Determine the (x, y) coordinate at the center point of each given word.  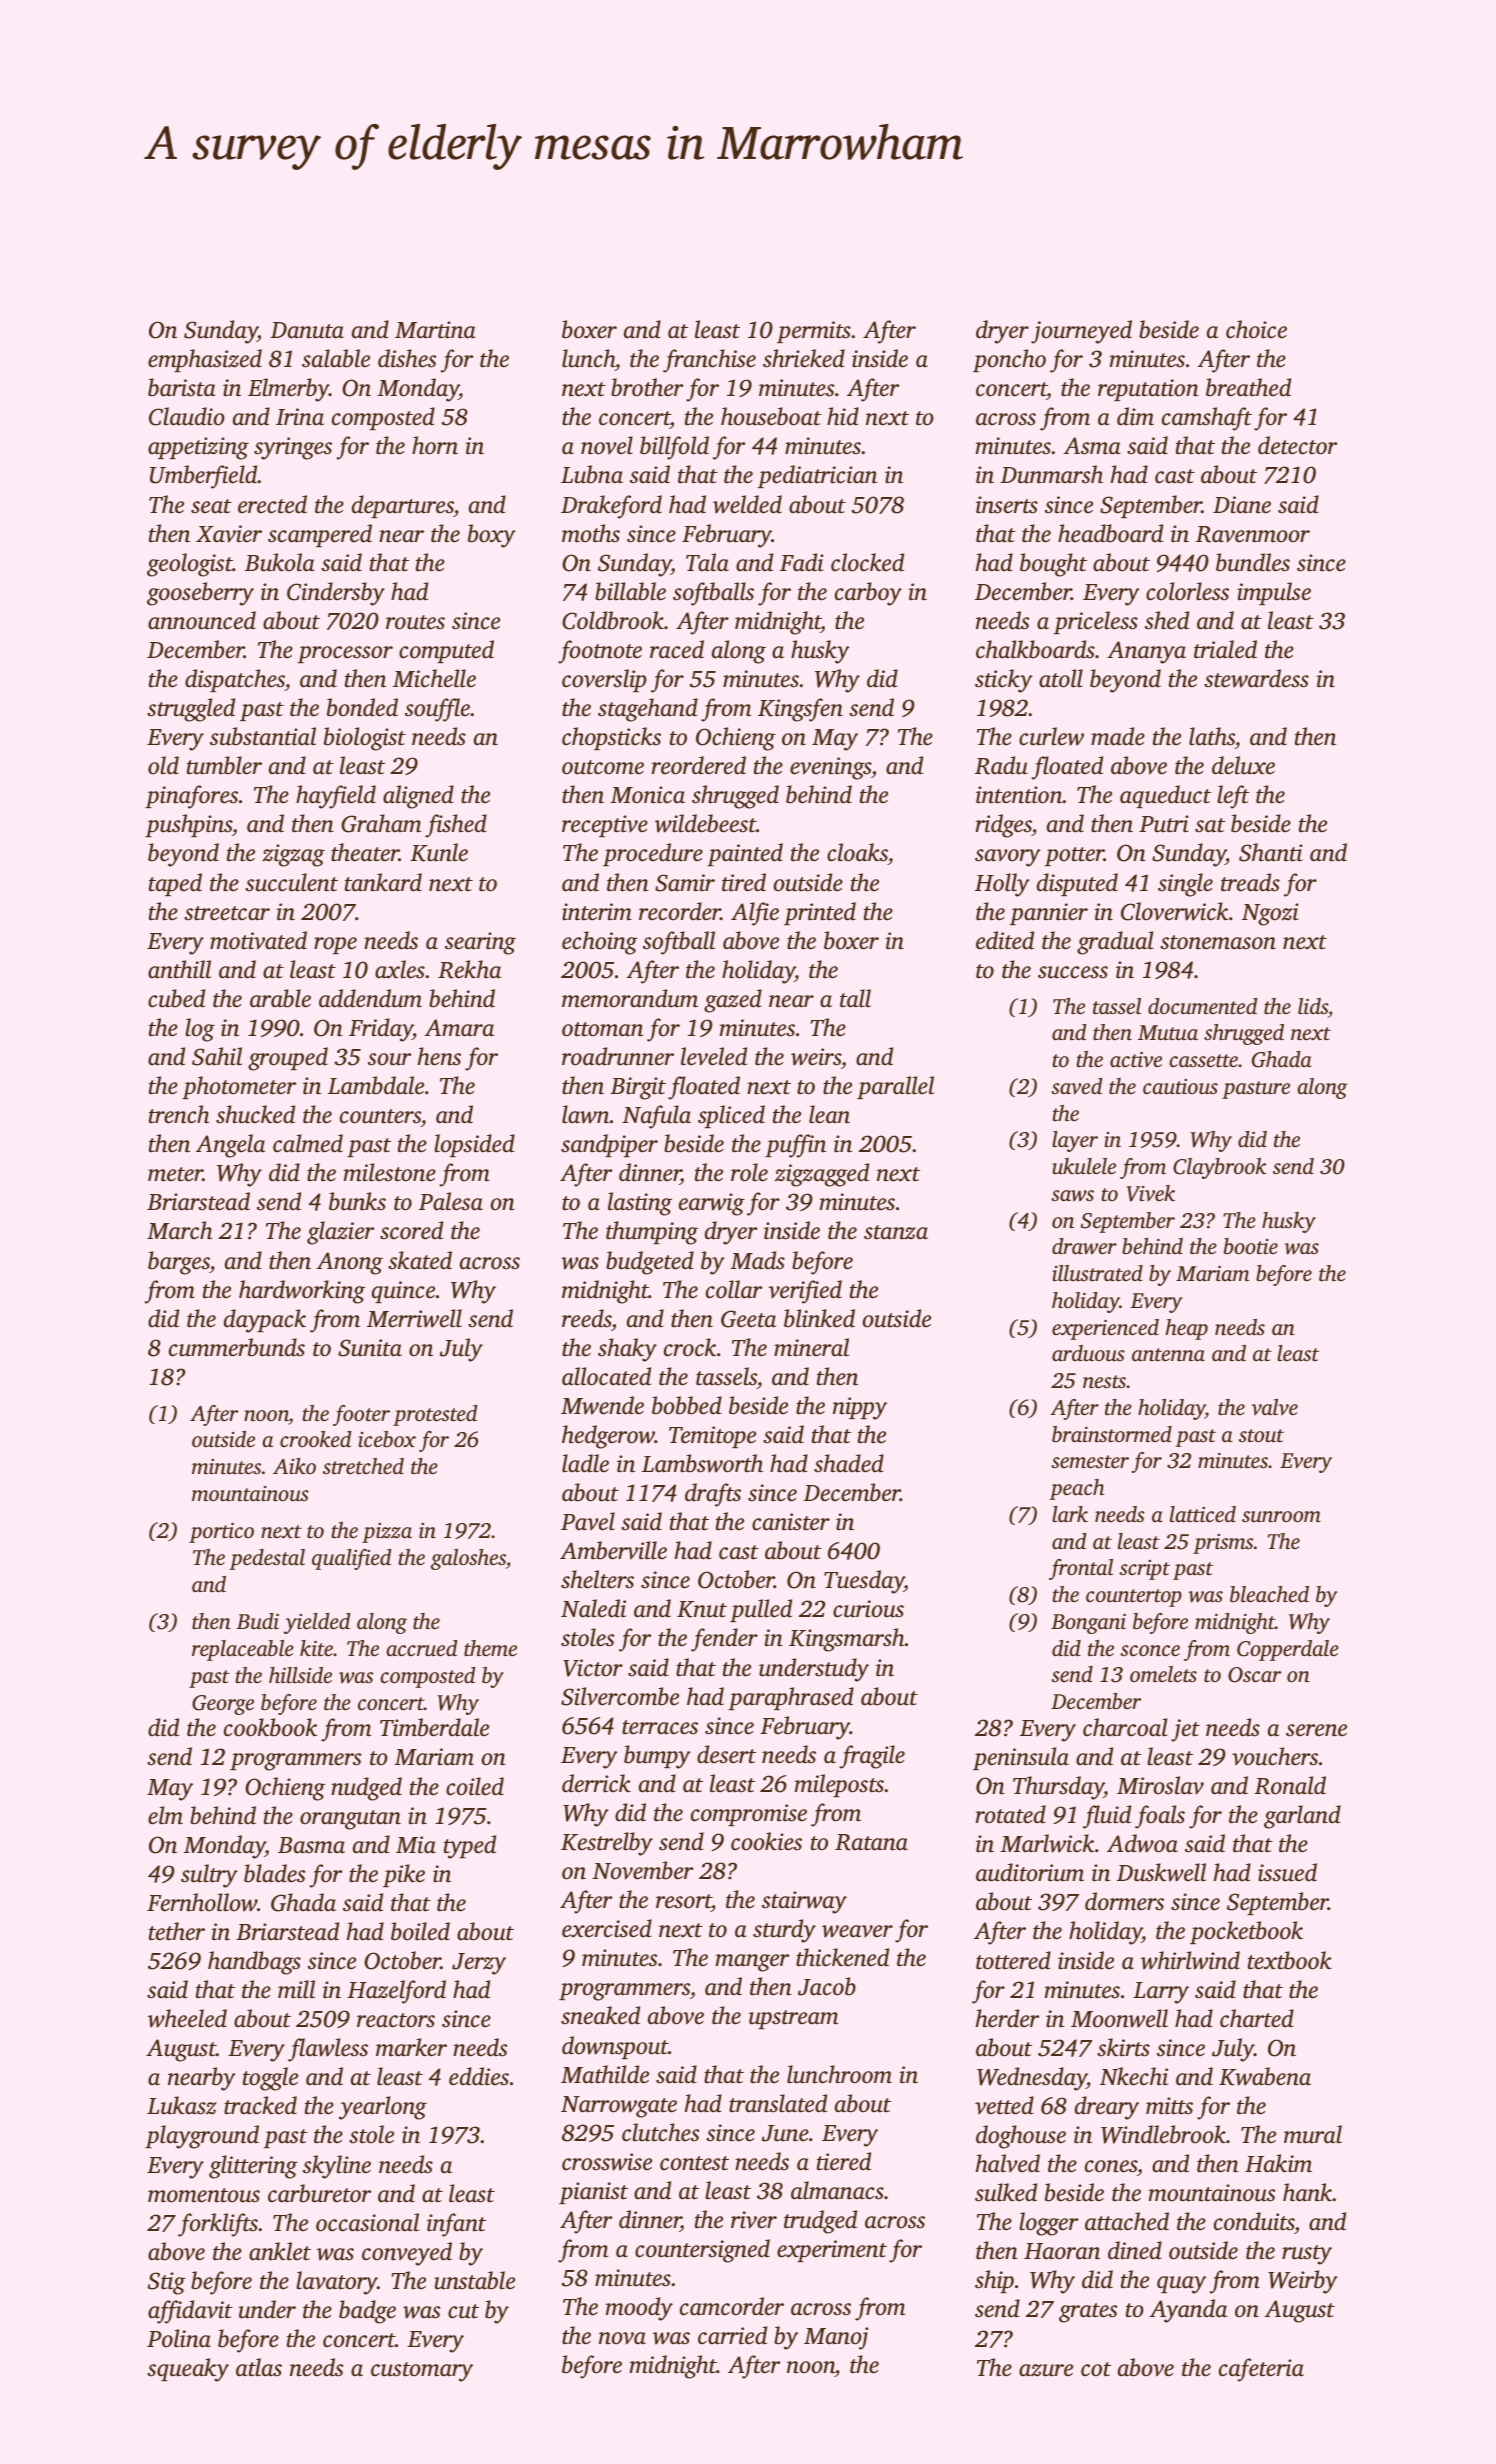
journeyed (1081, 332)
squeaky (188, 2370)
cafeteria (1261, 2370)
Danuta (307, 330)
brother (647, 387)
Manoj (836, 2338)
